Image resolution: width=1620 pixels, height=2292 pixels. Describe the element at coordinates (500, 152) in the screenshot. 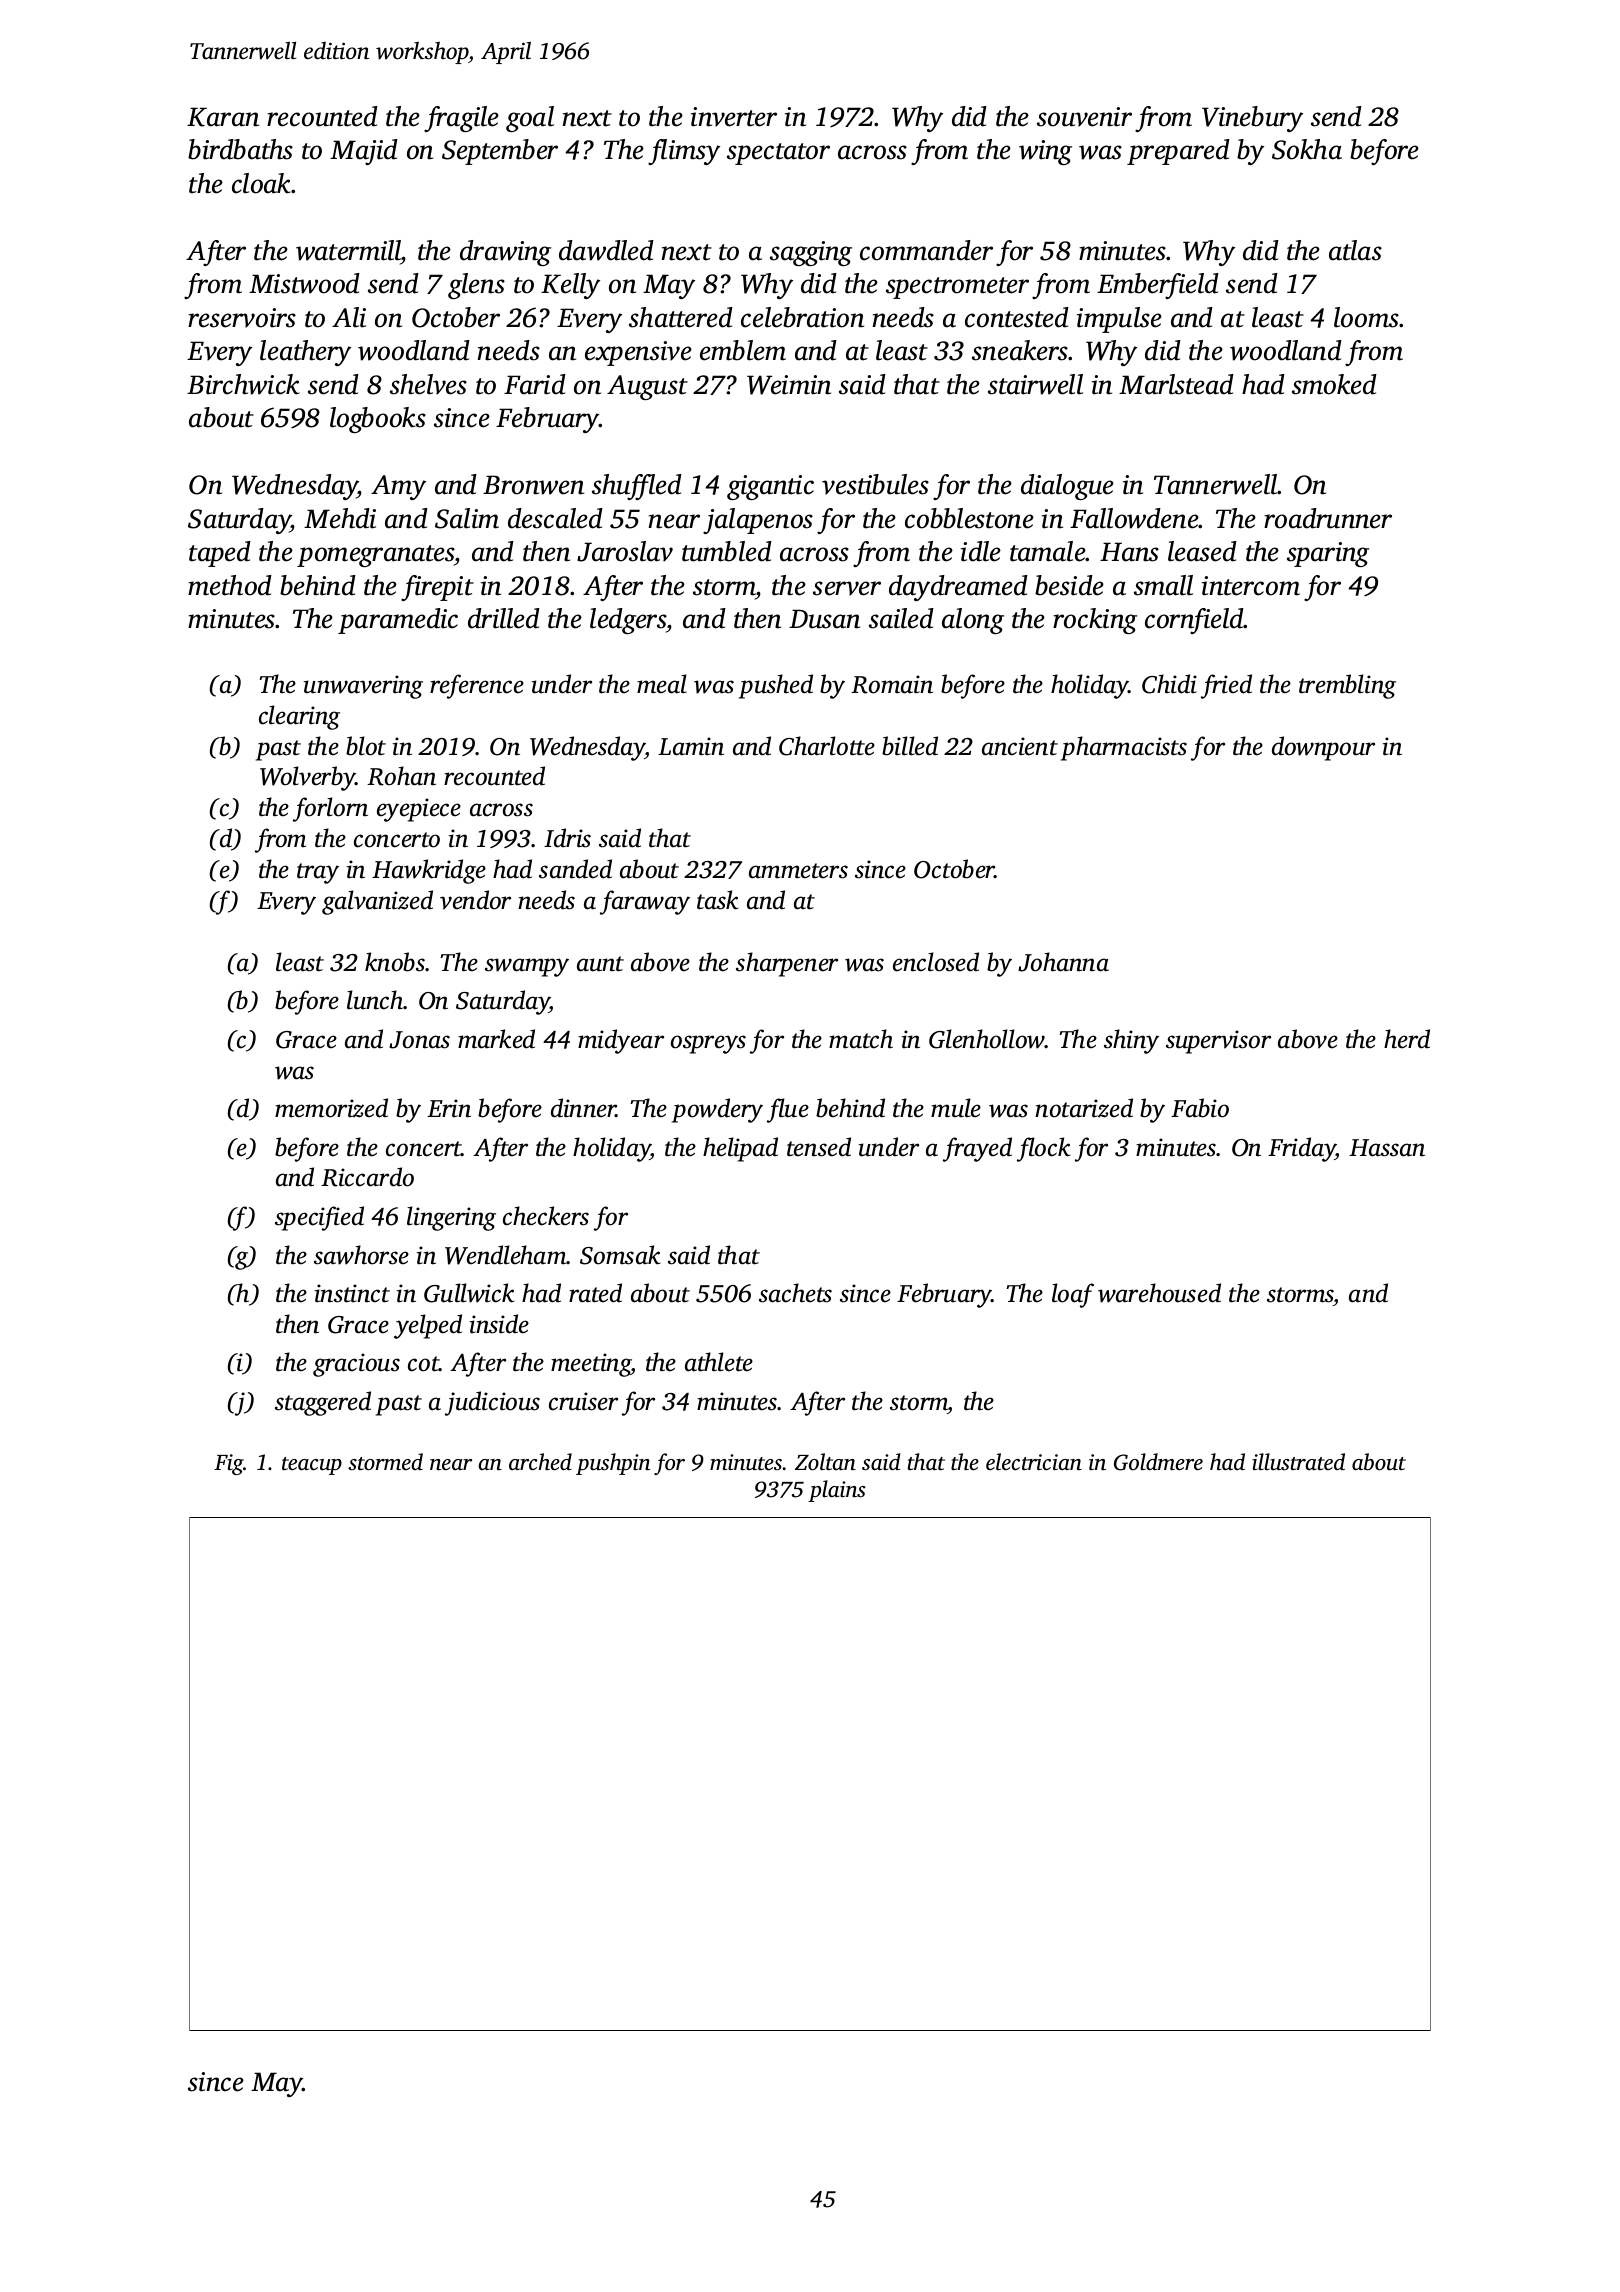

I see `September` at that location.
